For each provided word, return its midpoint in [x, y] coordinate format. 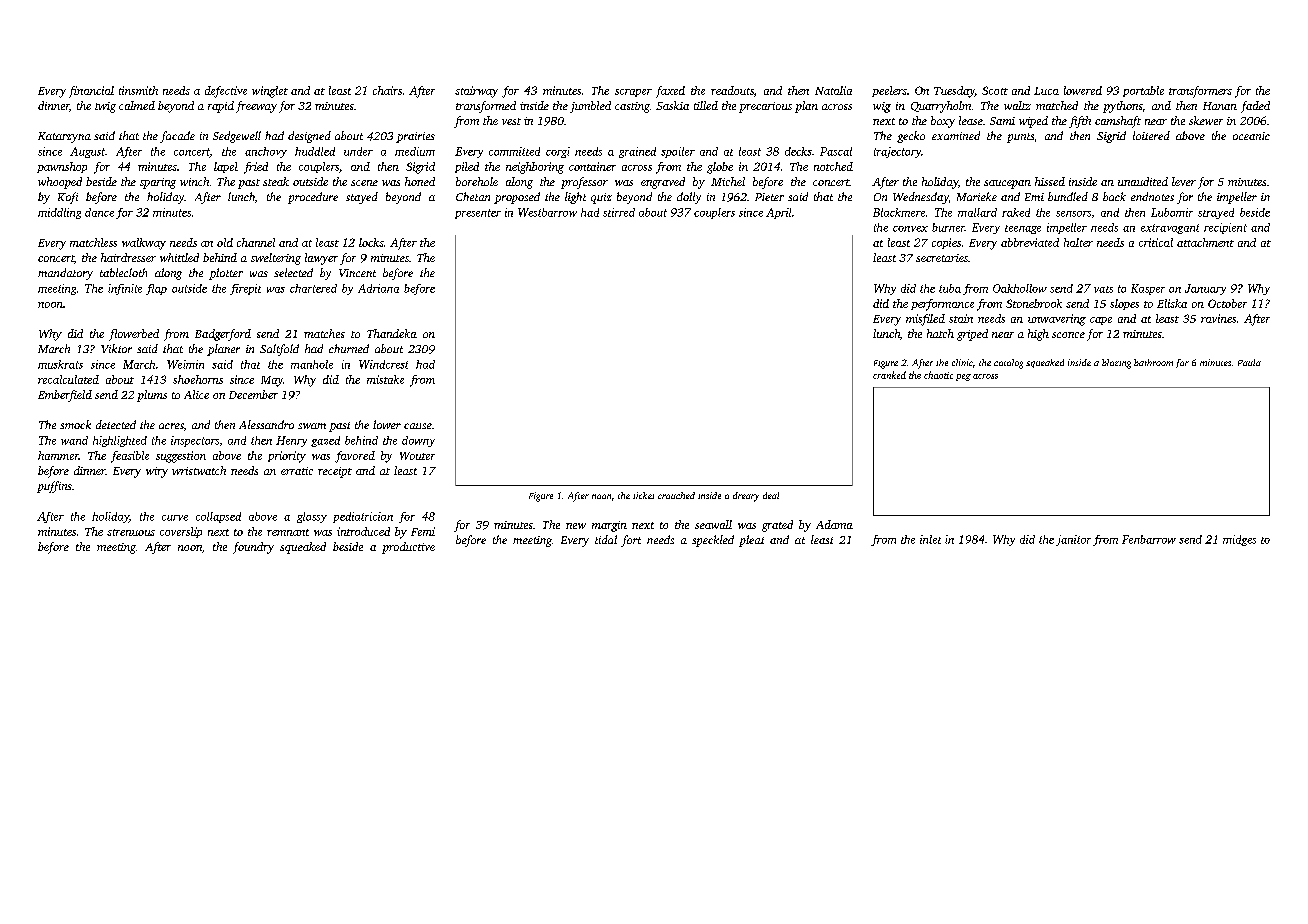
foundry [253, 548]
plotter [226, 274]
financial [91, 92]
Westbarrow [547, 212]
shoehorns [198, 379]
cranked [889, 375]
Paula [1249, 362]
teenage [1023, 229]
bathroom [1153, 362]
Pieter [769, 197]
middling [59, 213]
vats [1103, 289]
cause [418, 426]
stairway [476, 92]
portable [1143, 91]
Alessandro [266, 424]
